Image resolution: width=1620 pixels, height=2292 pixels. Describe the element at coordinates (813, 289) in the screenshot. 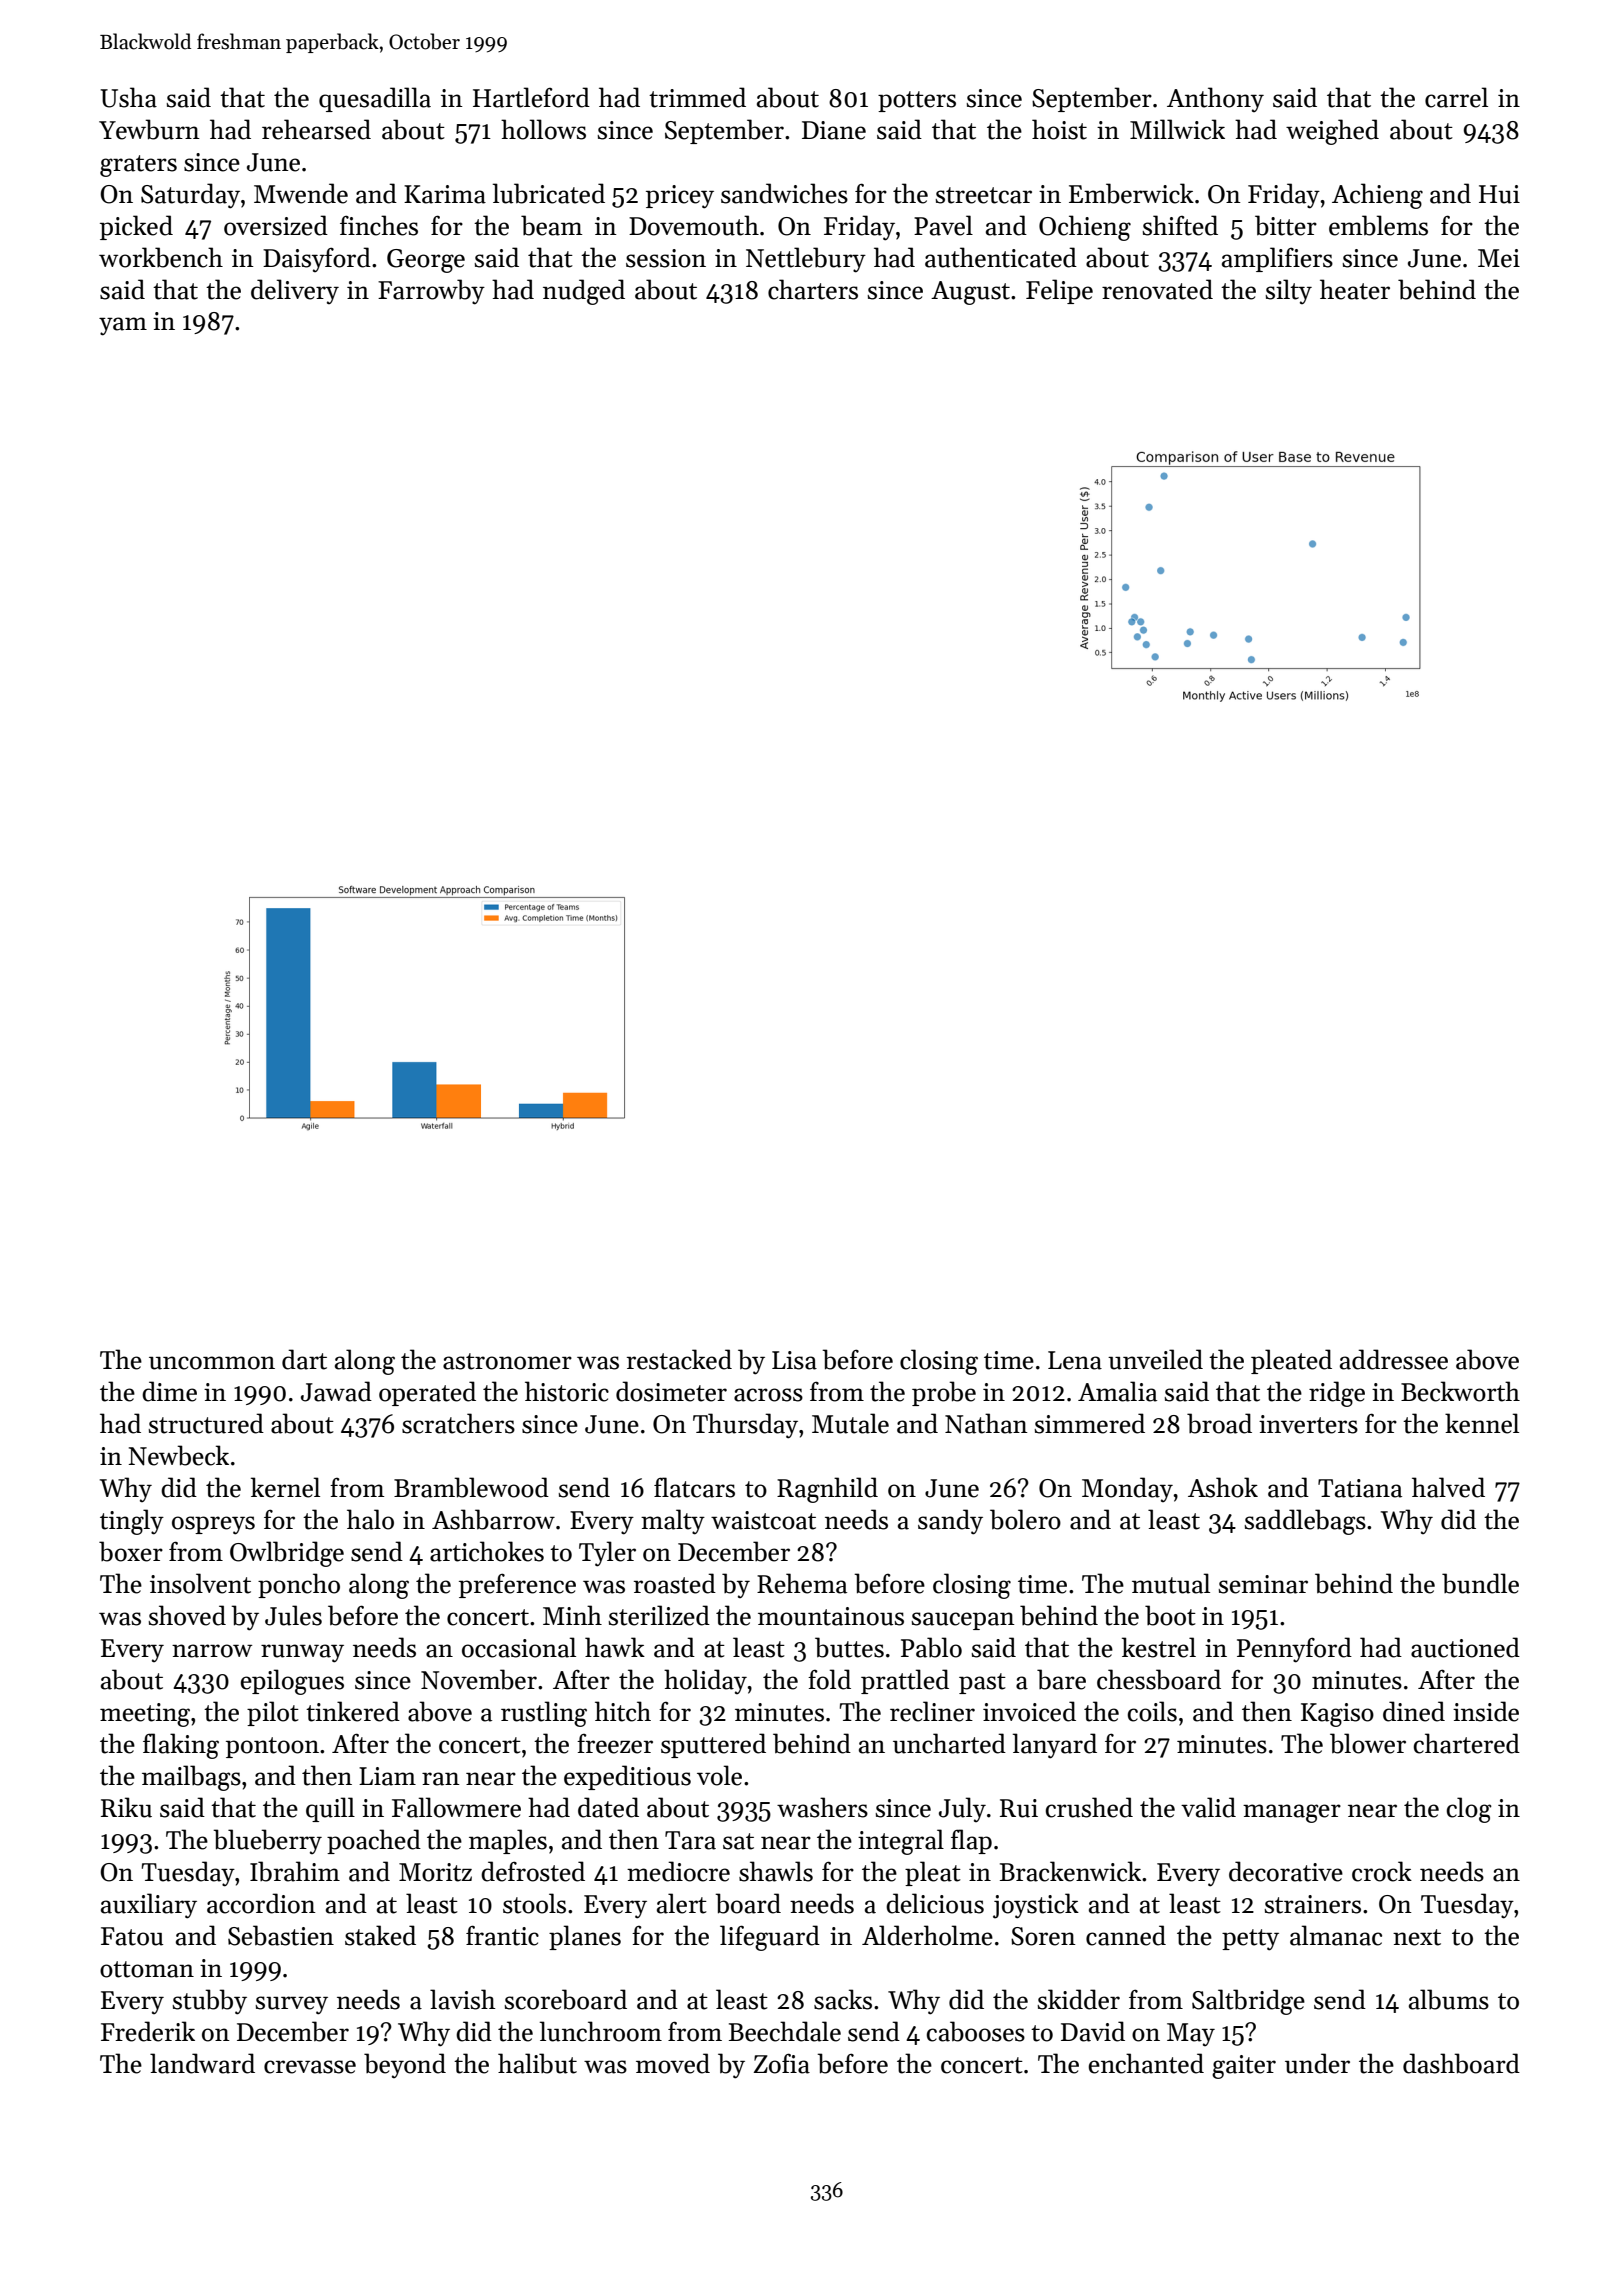

I see `charters` at that location.
